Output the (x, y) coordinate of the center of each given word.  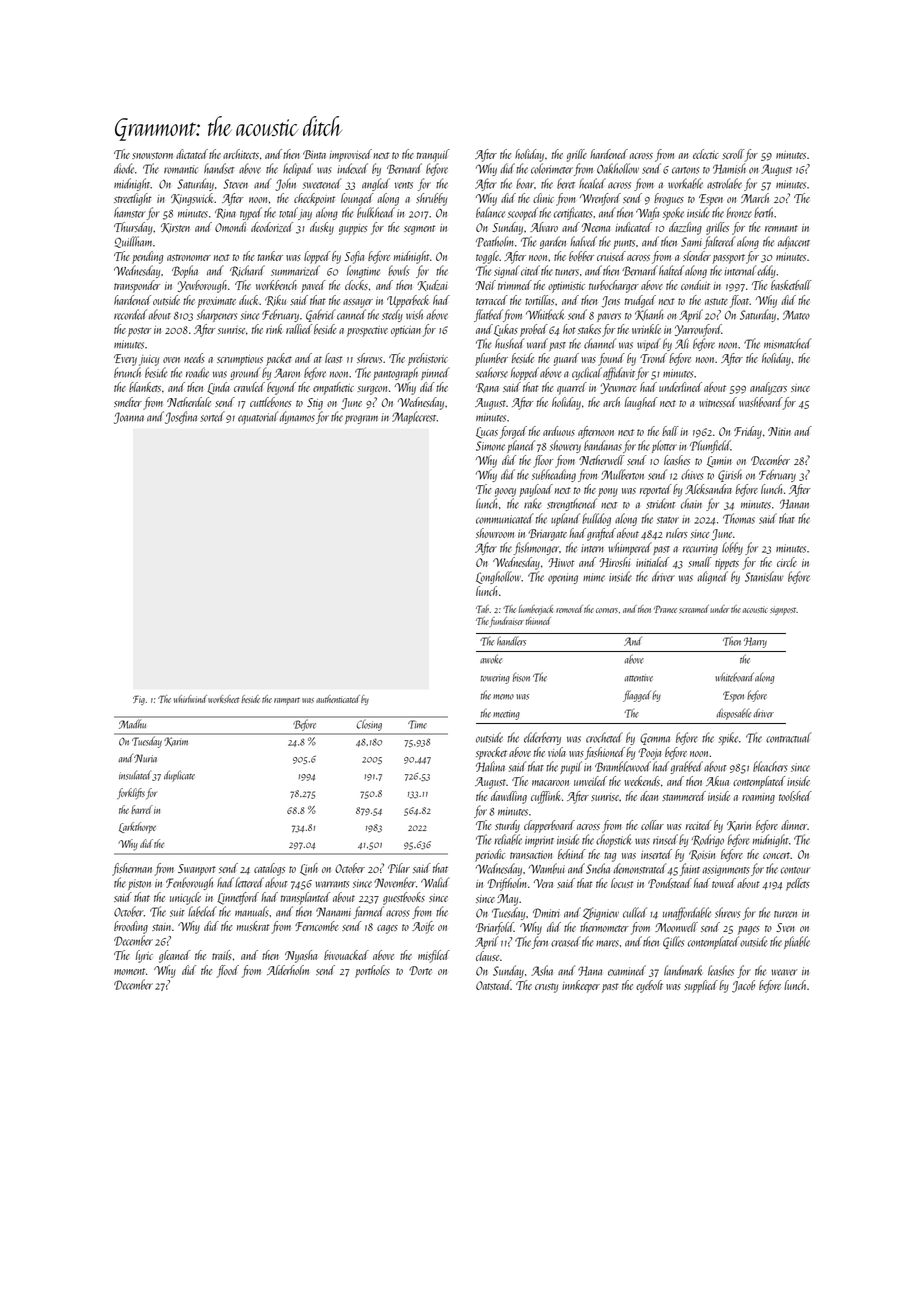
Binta (314, 154)
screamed (694, 609)
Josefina (181, 417)
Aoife (423, 927)
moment (129, 971)
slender (697, 256)
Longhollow (498, 577)
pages (749, 930)
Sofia (354, 257)
